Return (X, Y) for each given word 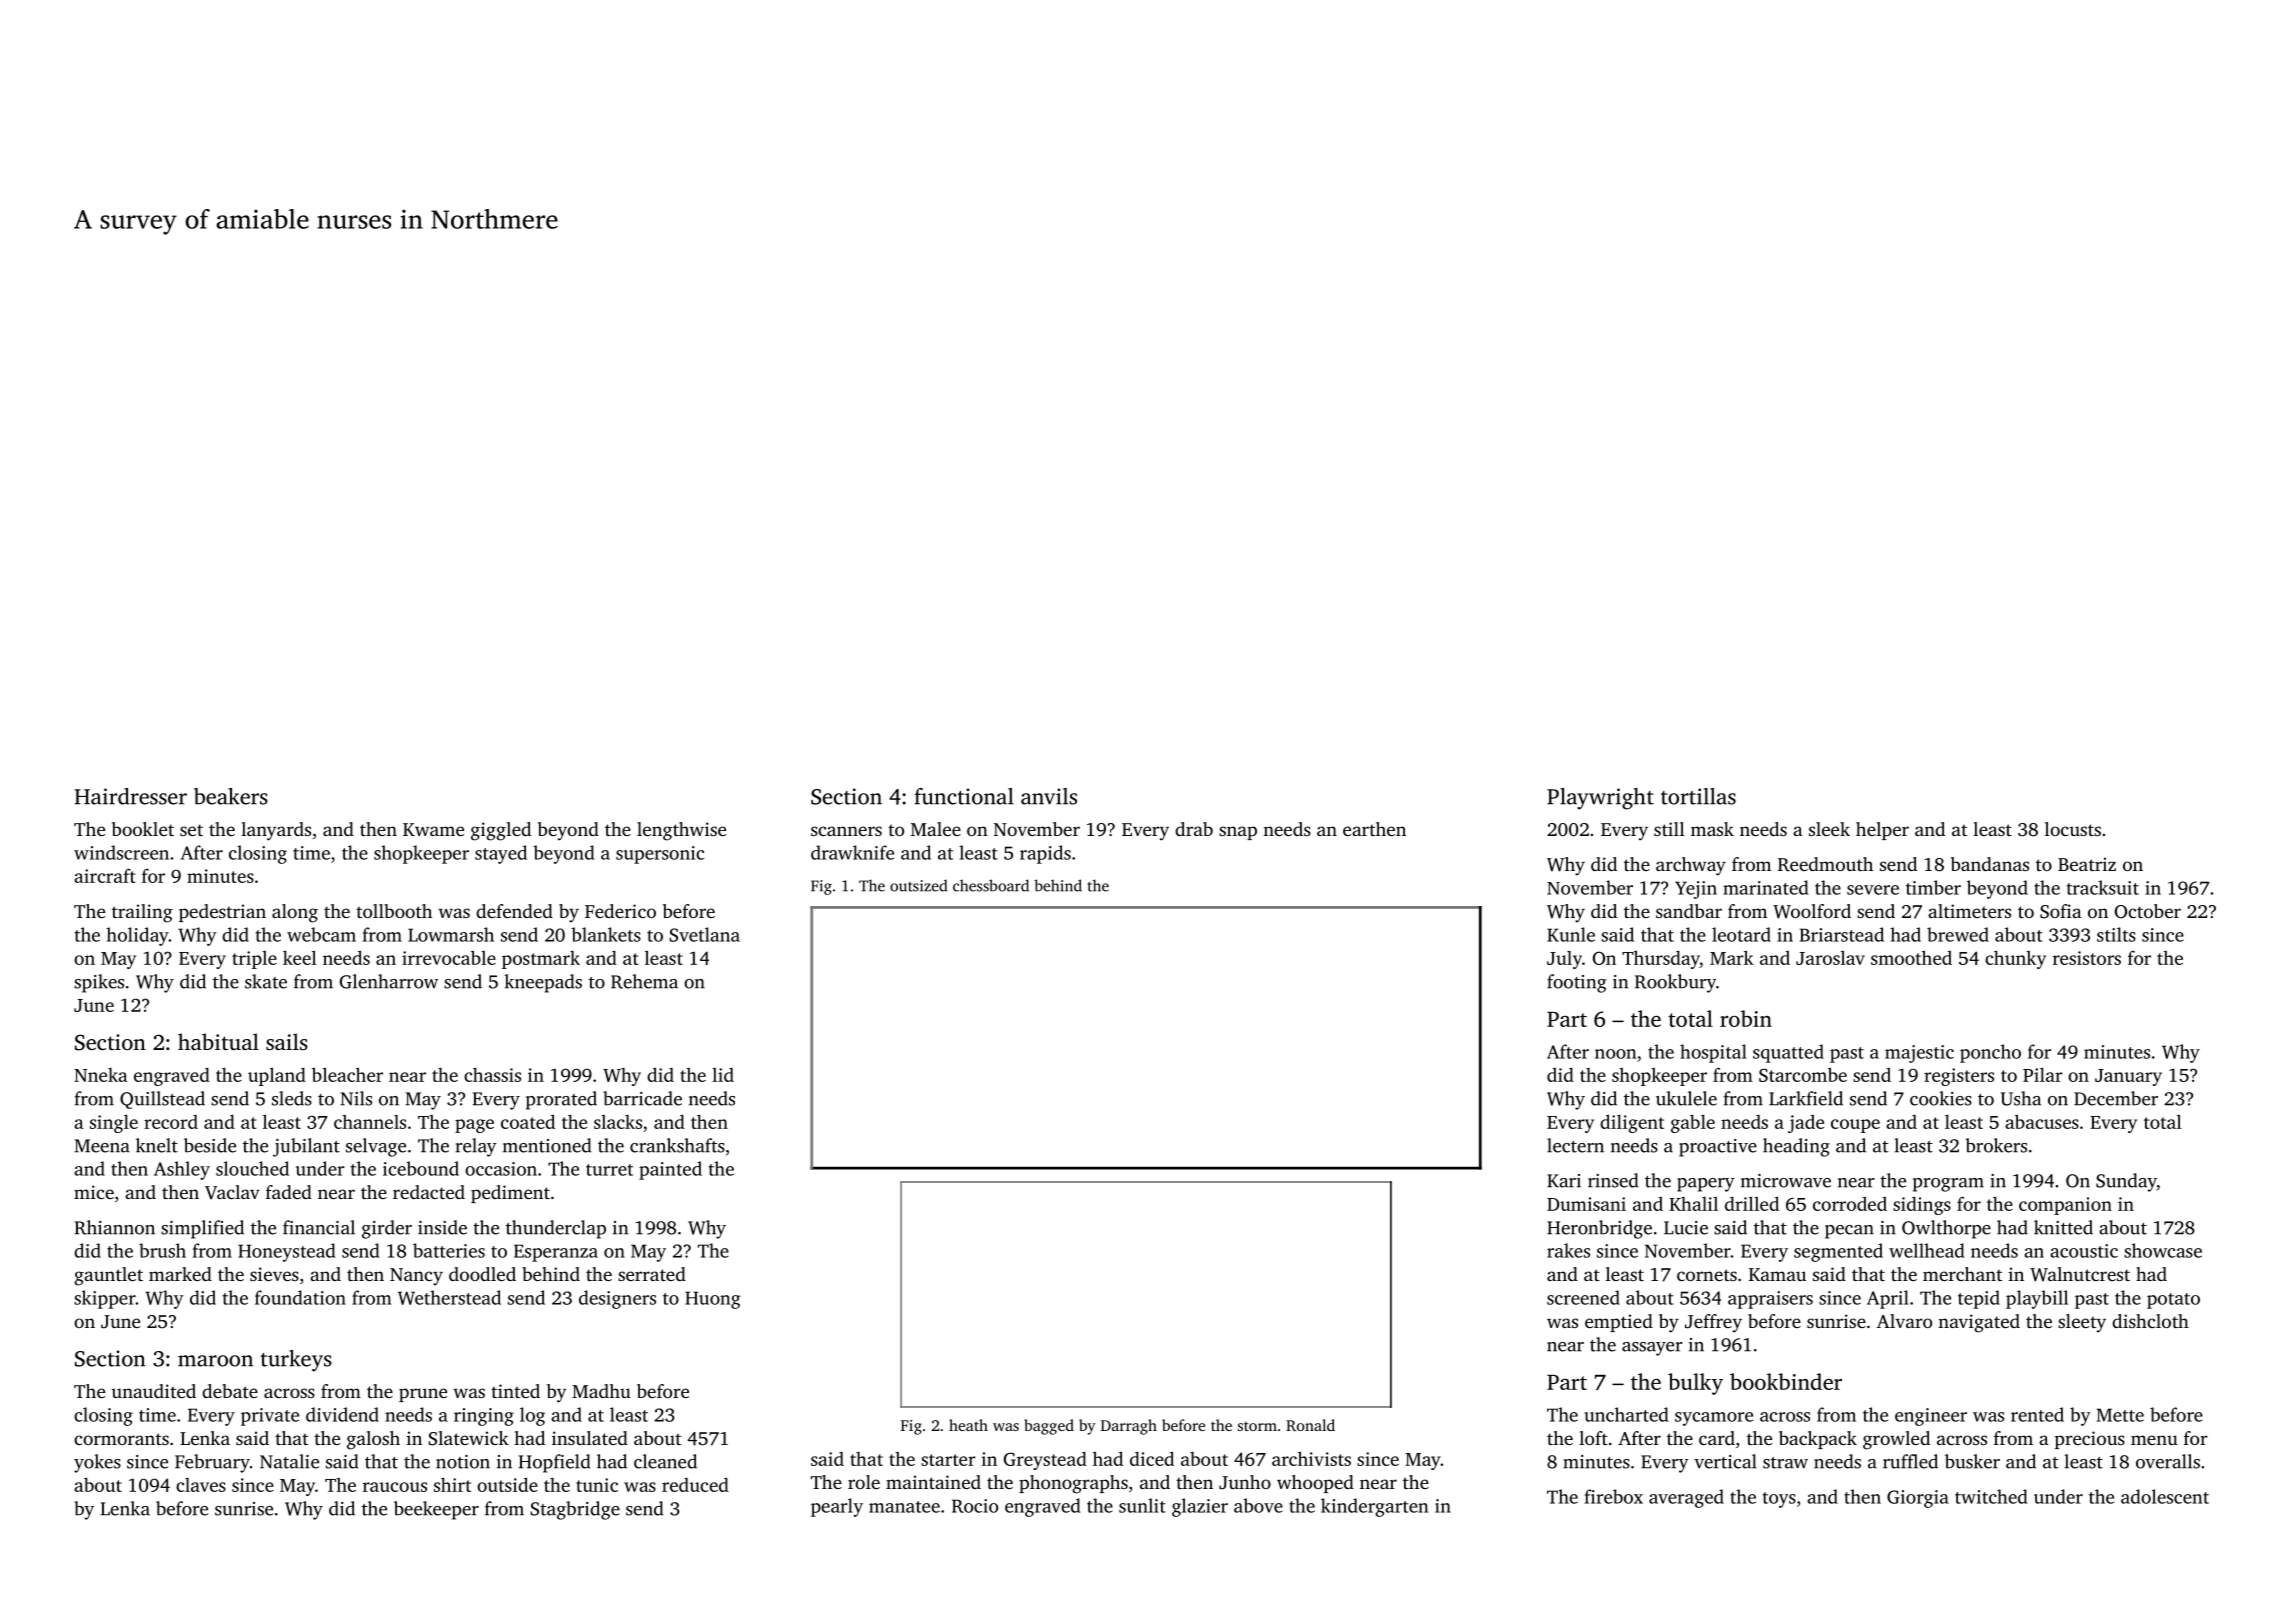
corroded (1850, 1204)
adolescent (2165, 1496)
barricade (642, 1098)
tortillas (1698, 796)
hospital (1713, 1053)
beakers (231, 796)
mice (94, 1192)
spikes (99, 983)
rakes (1568, 1250)
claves (201, 1485)
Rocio (975, 1506)
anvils (1049, 796)
